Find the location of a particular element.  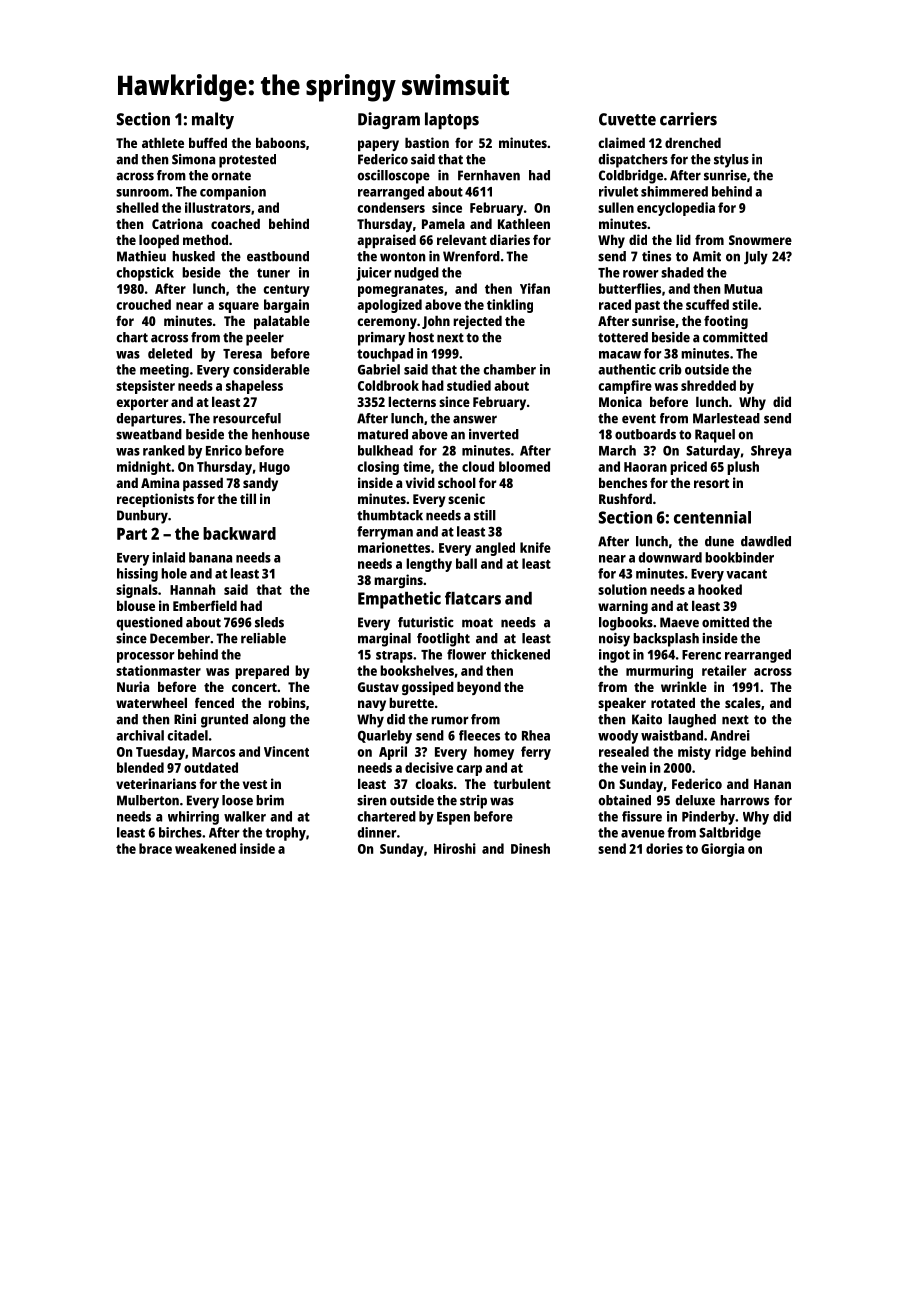

Wrenford is located at coordinates (471, 256).
